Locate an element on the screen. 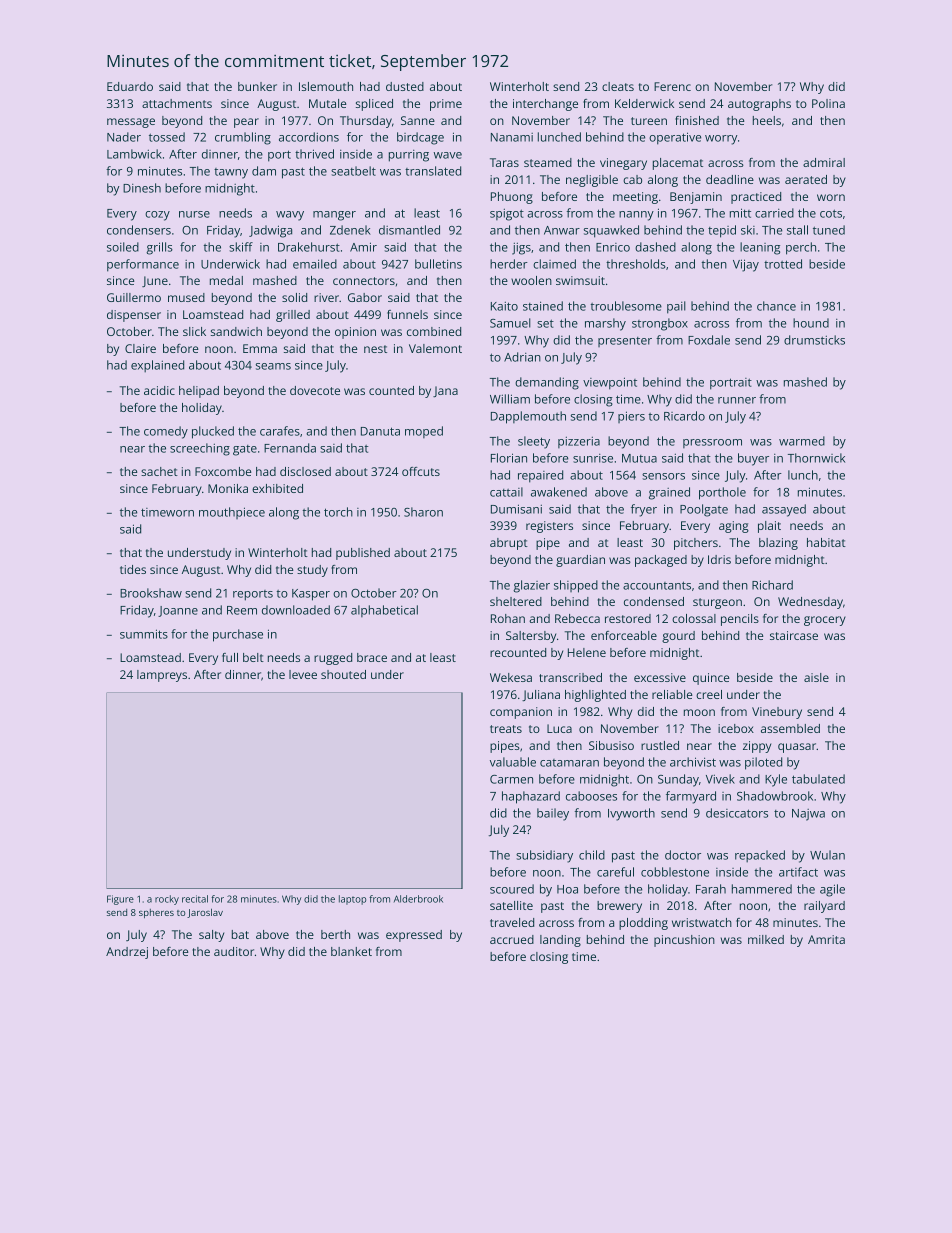 The height and width of the screenshot is (1233, 952). Ferenc is located at coordinates (672, 86).
